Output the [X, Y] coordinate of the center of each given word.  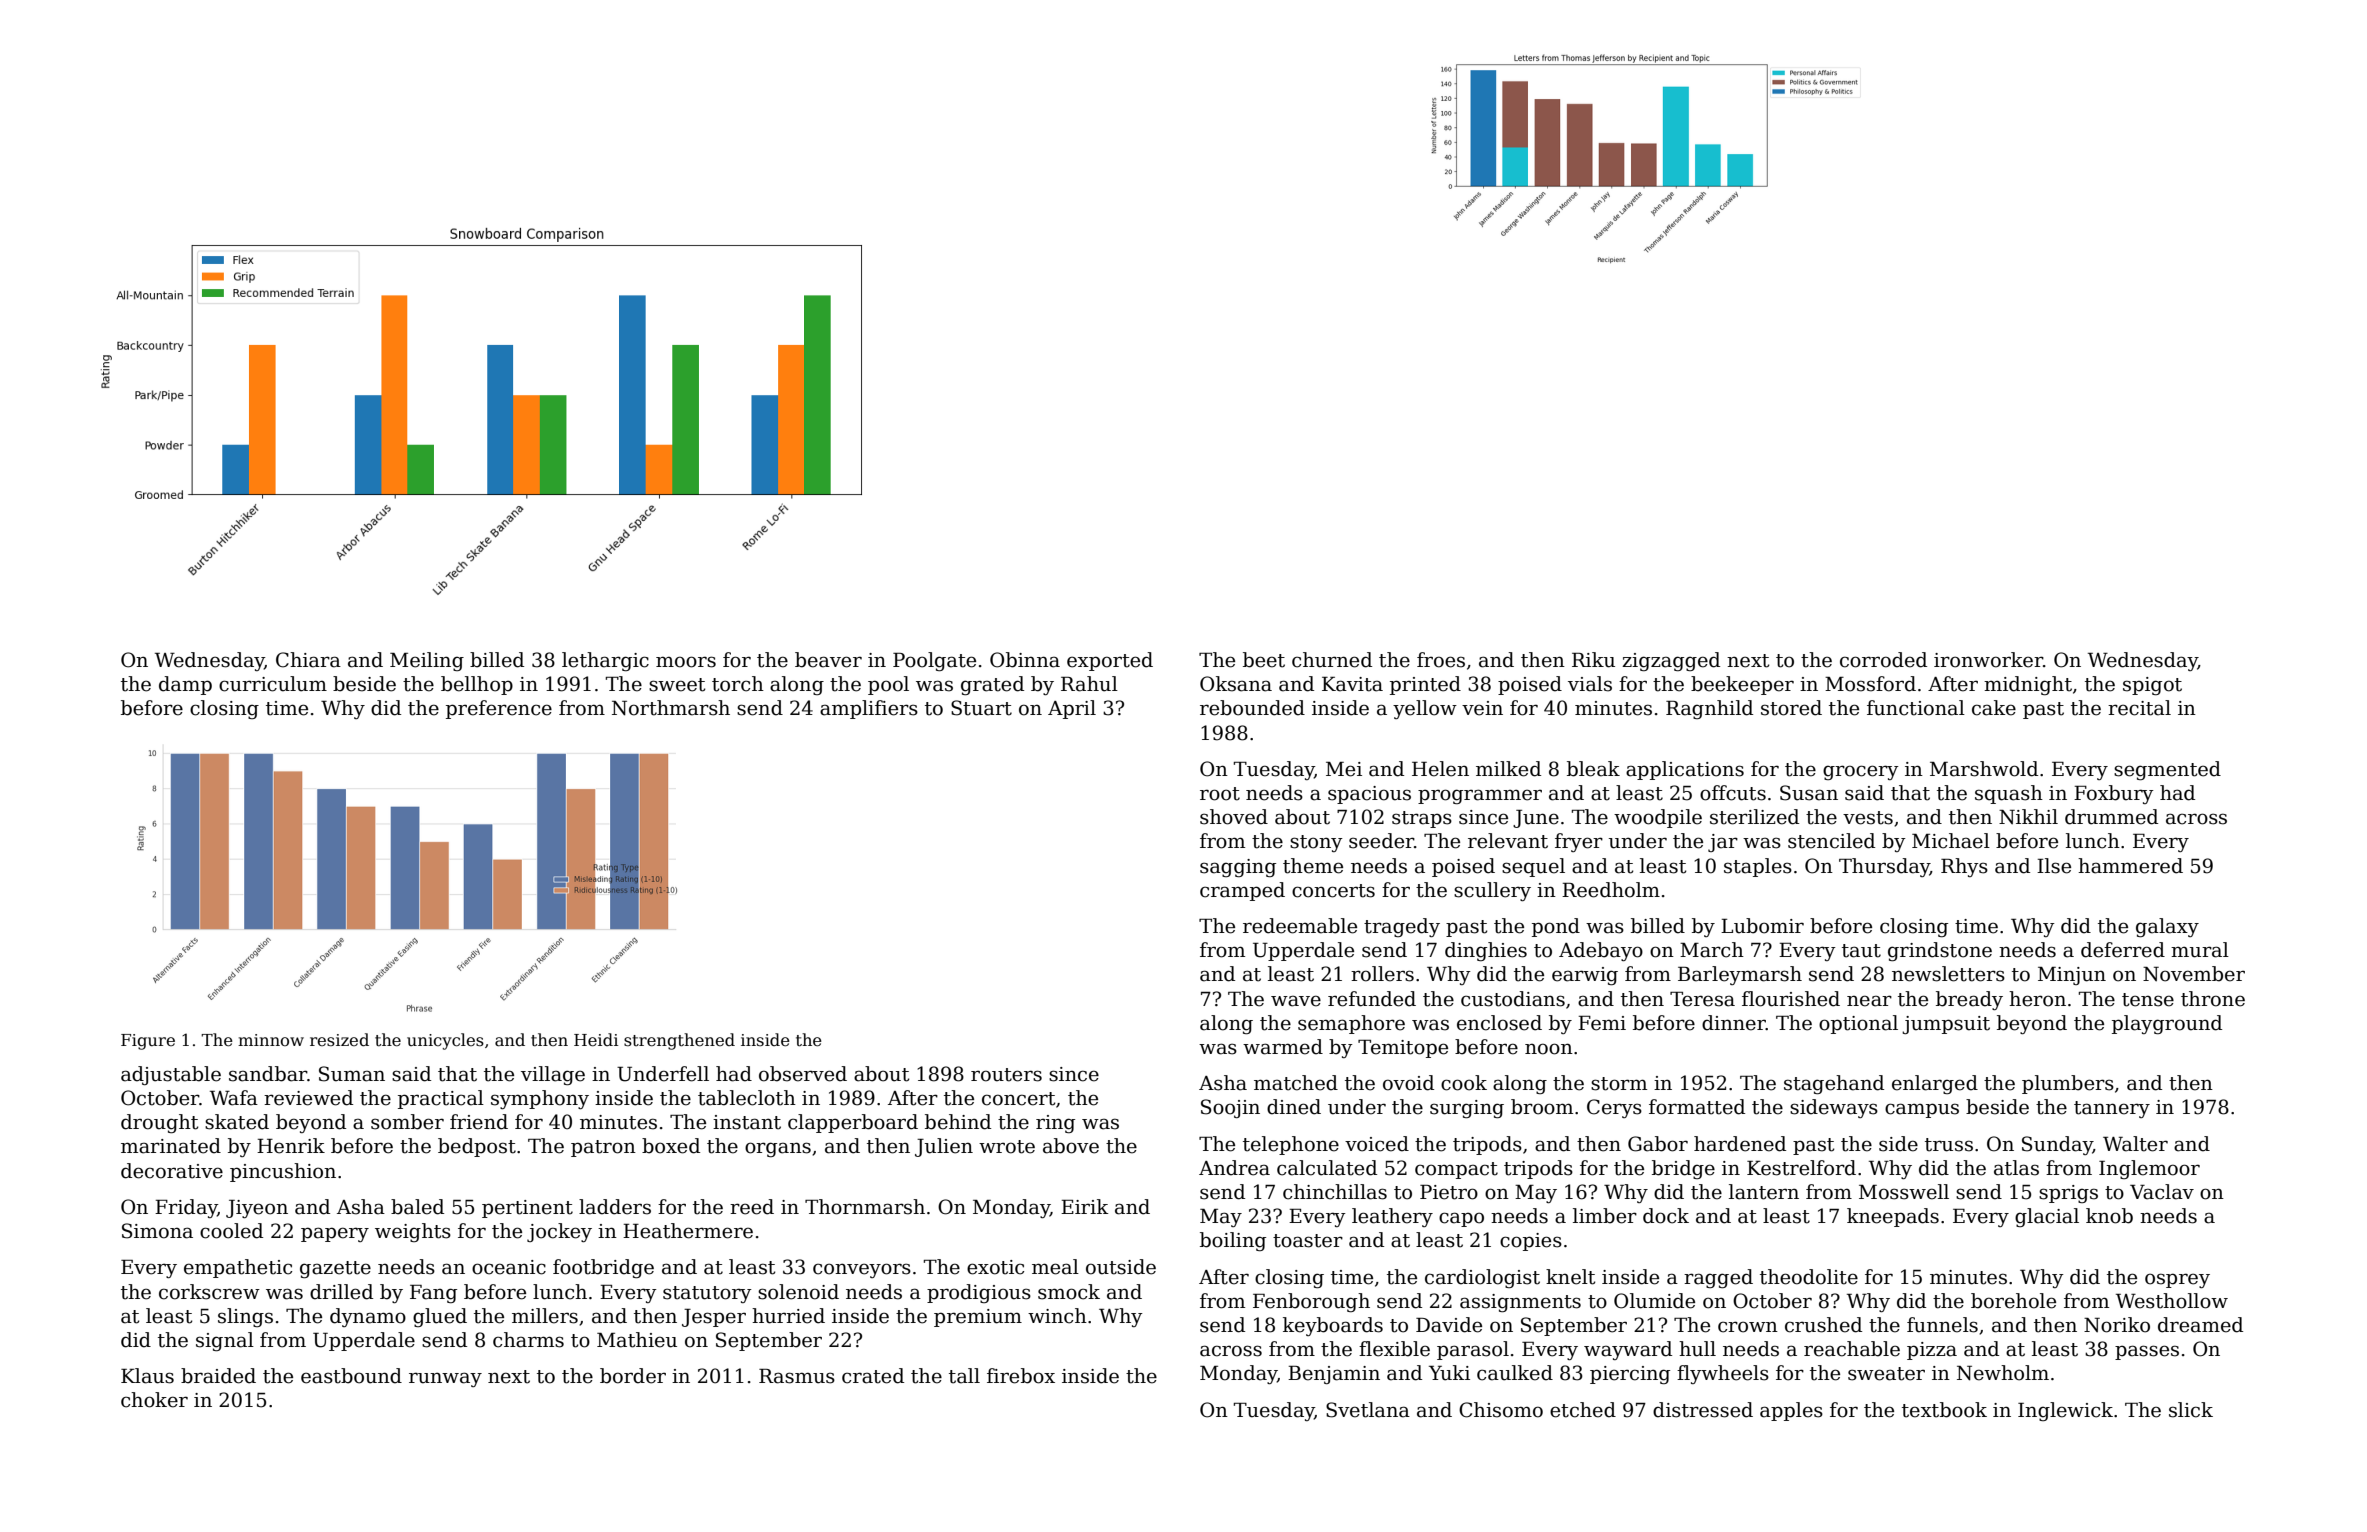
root [1220, 794]
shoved [1234, 817]
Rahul [1089, 684]
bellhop [477, 685]
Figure [148, 1042]
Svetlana [1368, 1410]
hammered [2130, 866]
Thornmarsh [865, 1207]
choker [154, 1400]
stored [1791, 708]
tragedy [1402, 927]
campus [1922, 1110]
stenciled [1831, 841]
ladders [615, 1207]
